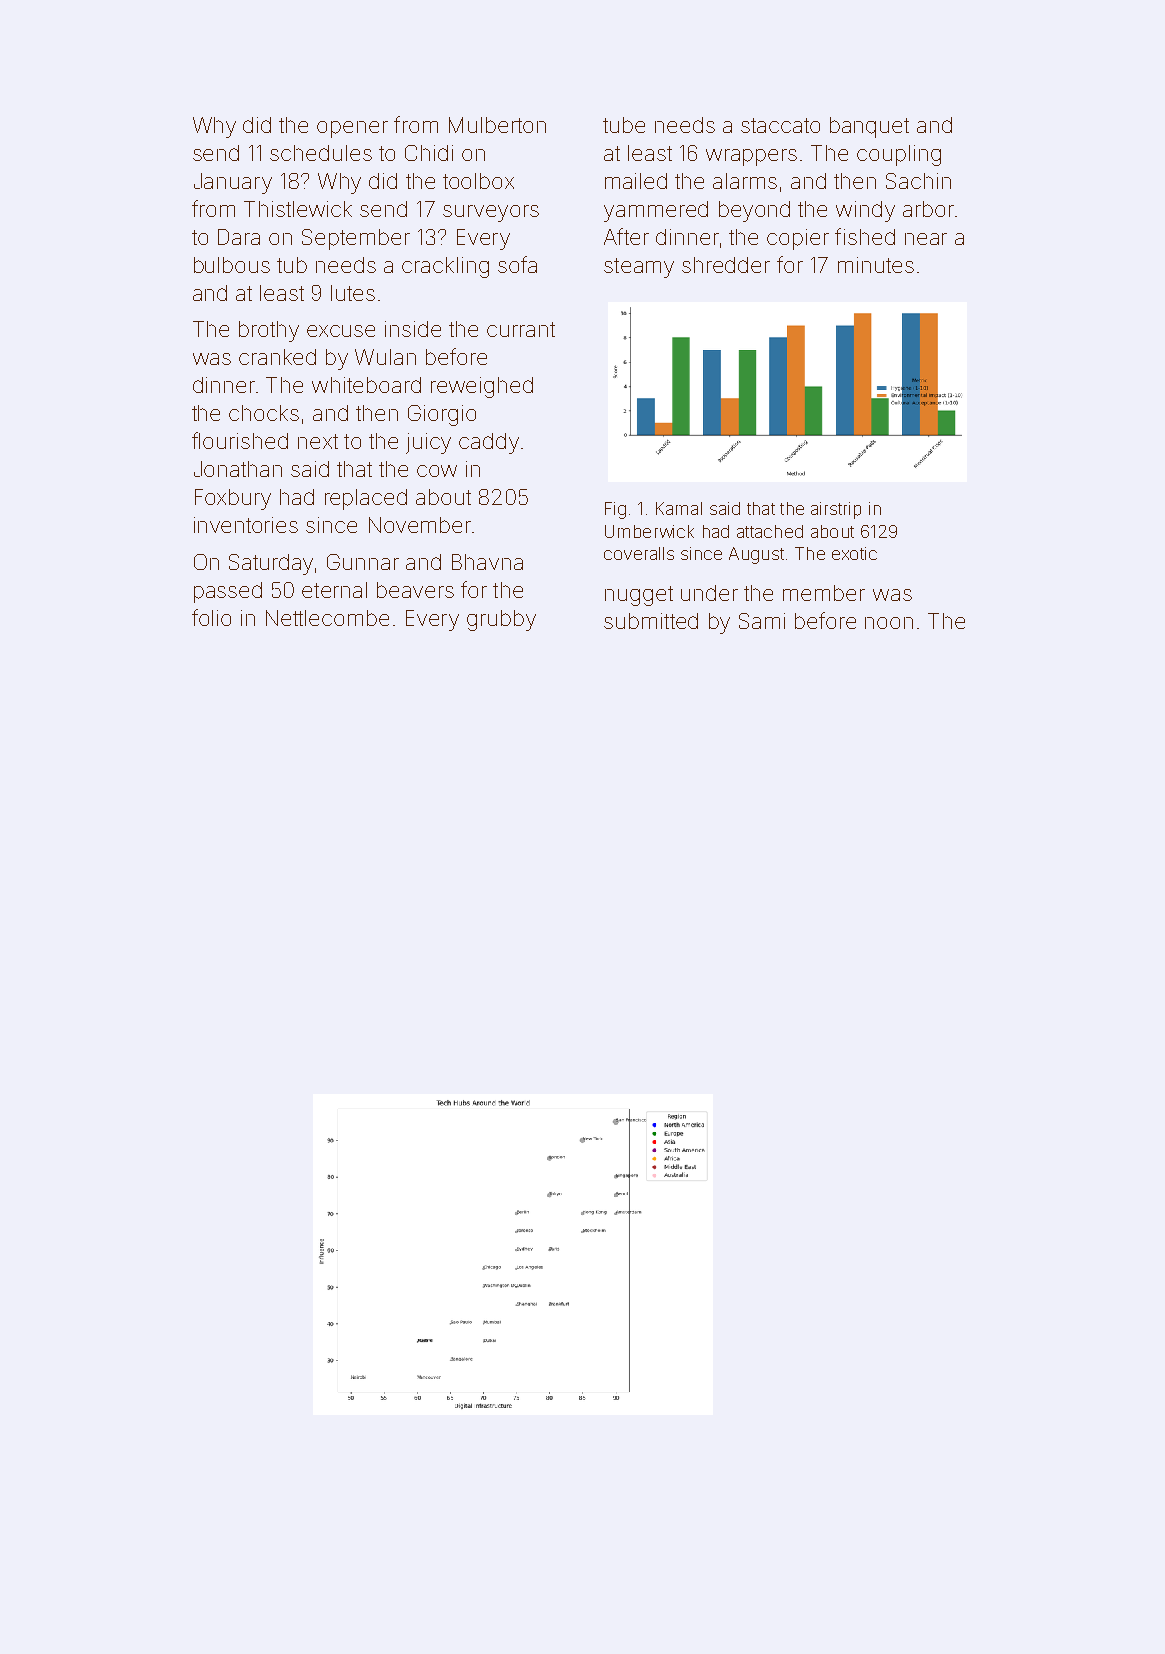 Image resolution: width=1165 pixels, height=1654 pixels. What do you see at coordinates (264, 413) in the screenshot?
I see `chocks` at bounding box center [264, 413].
